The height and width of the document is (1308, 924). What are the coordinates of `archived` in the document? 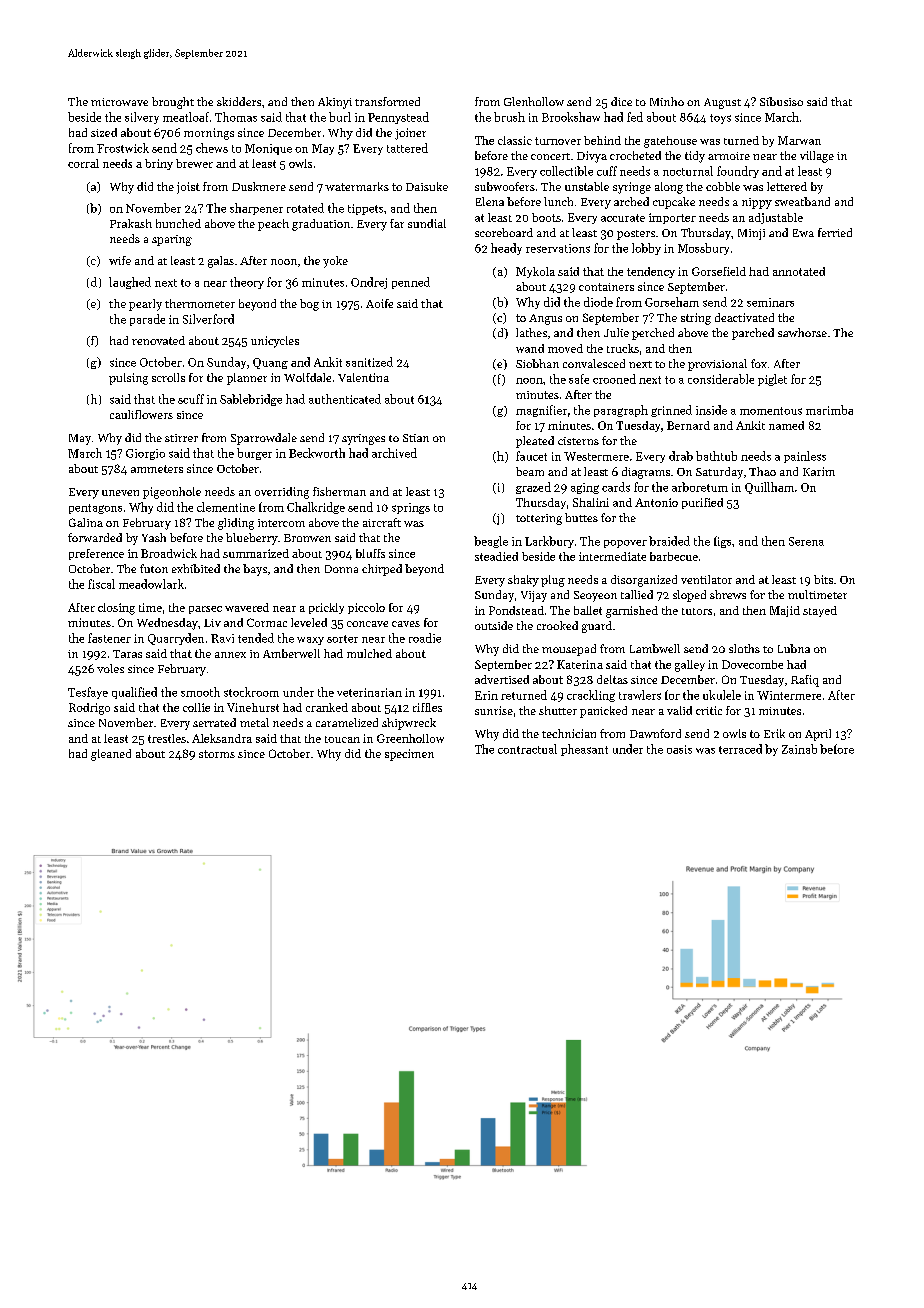 It's located at (394, 453).
